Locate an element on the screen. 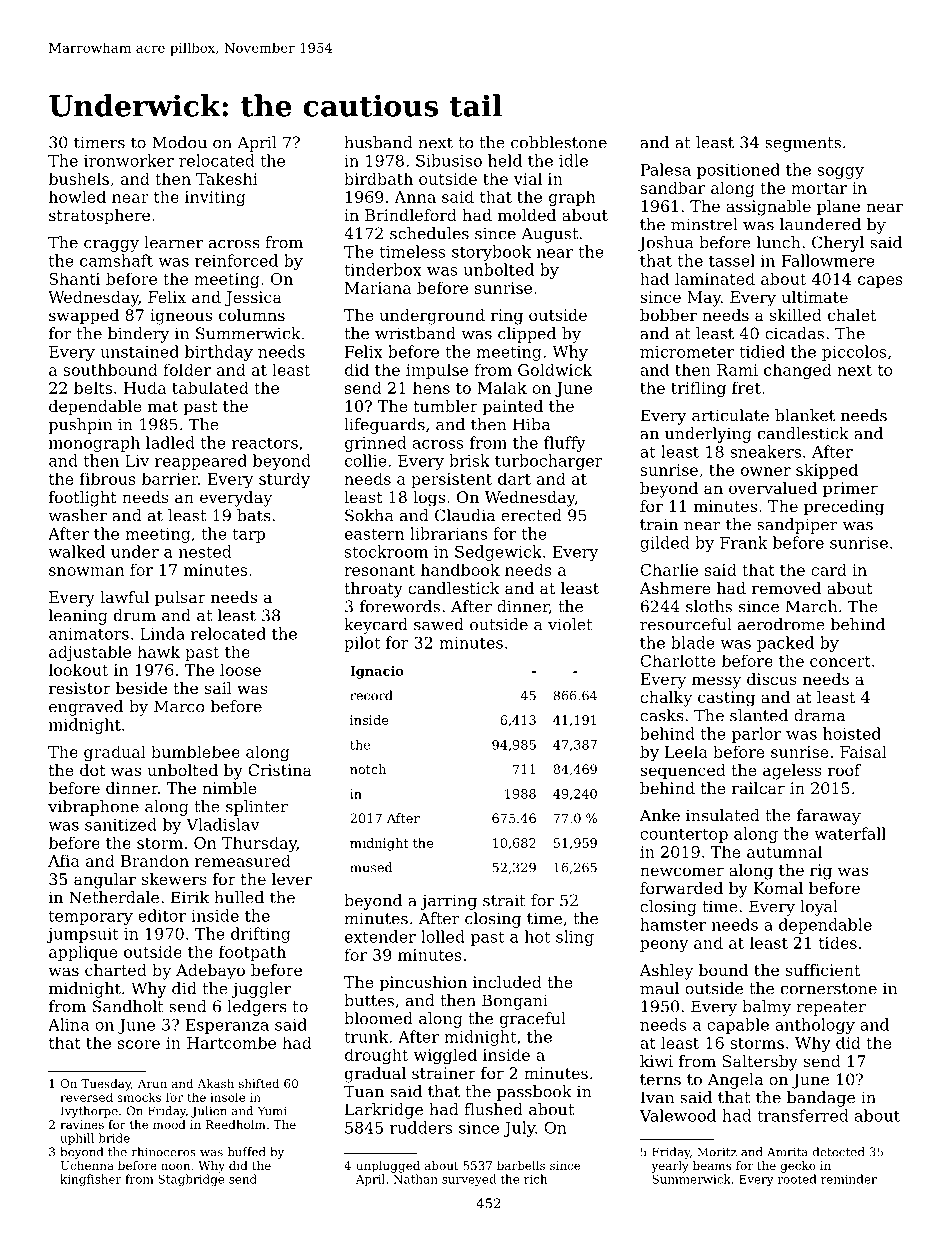 The width and height of the screenshot is (952, 1233). beams is located at coordinates (712, 1165).
